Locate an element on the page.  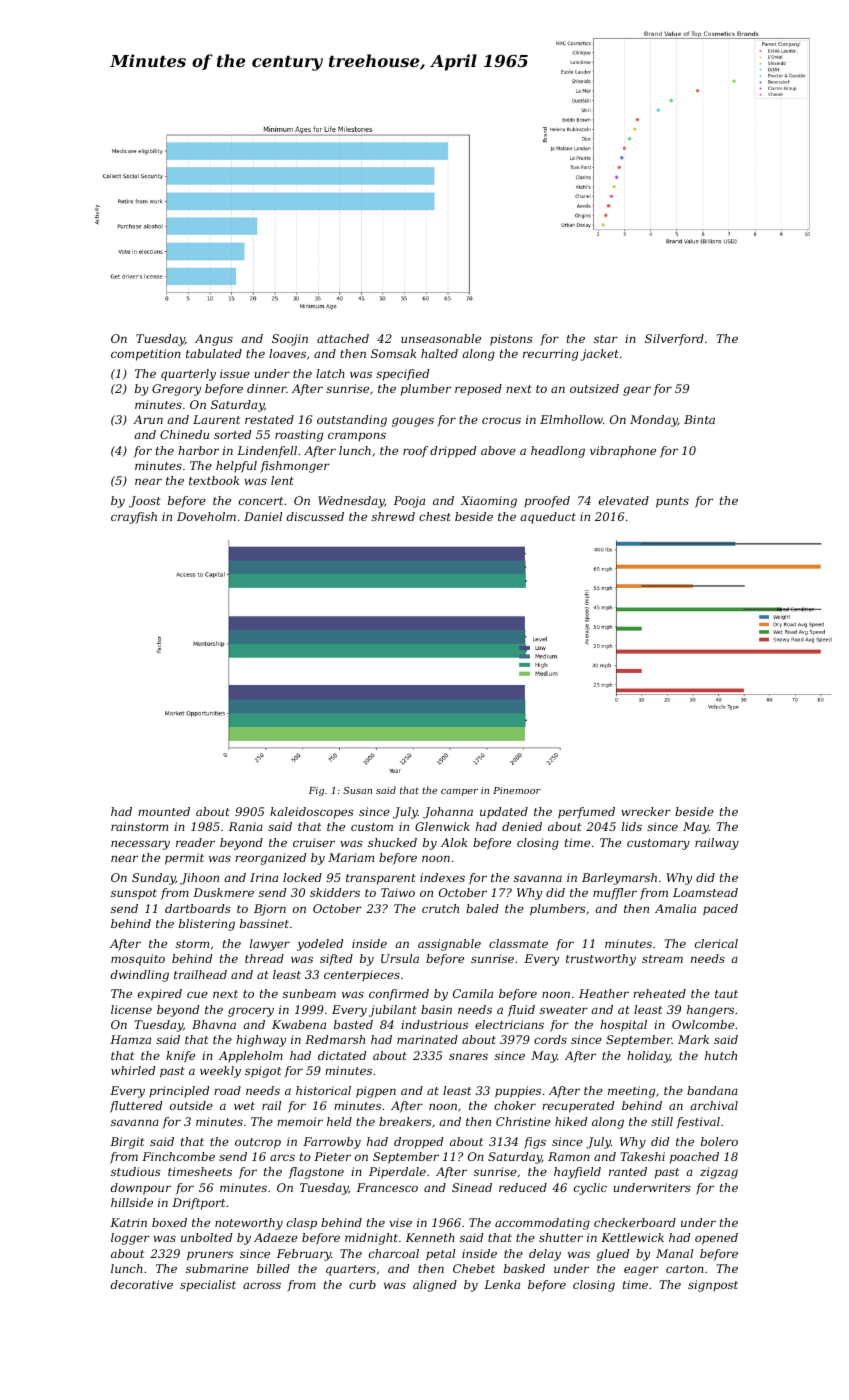
Angus is located at coordinates (214, 340).
